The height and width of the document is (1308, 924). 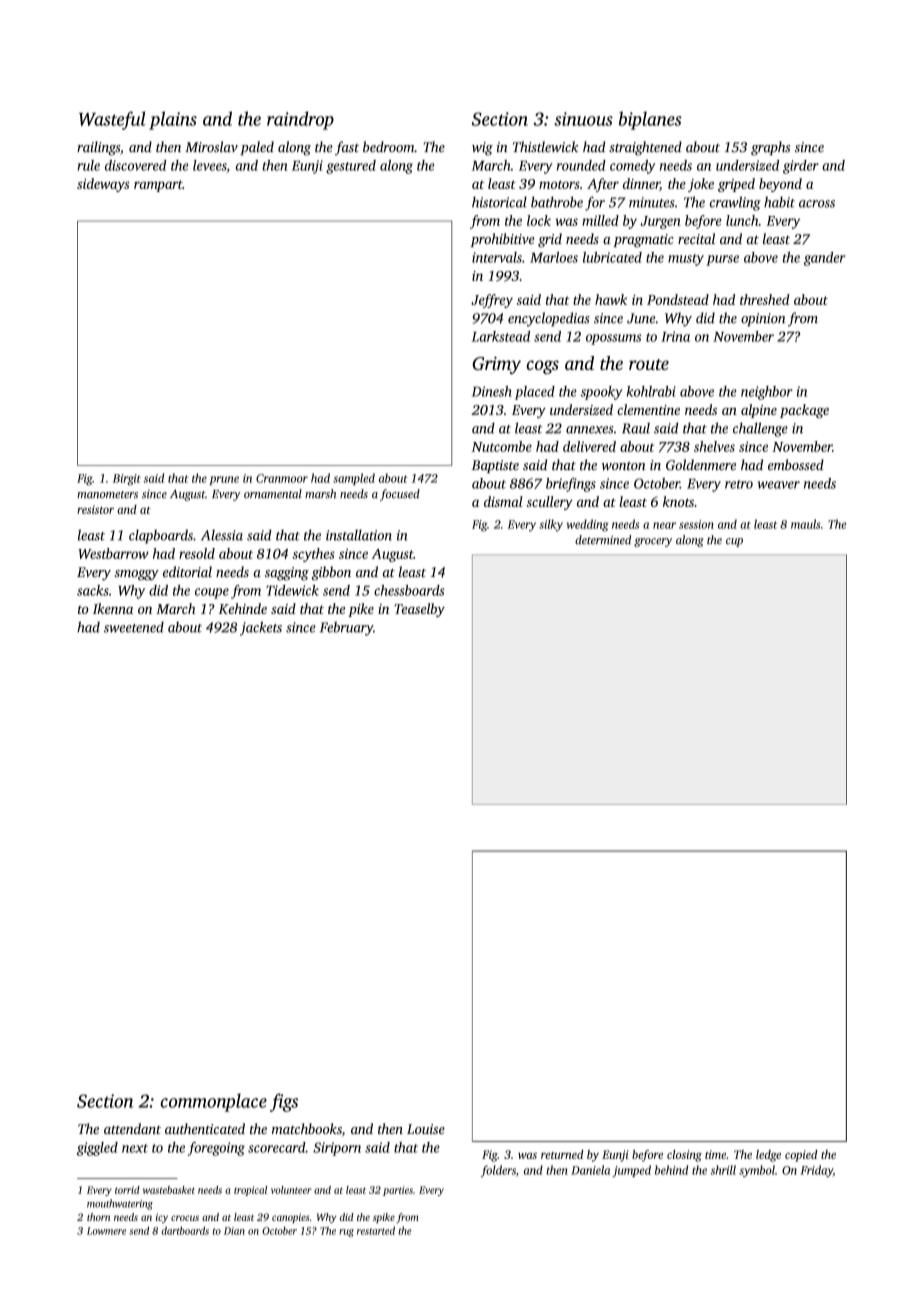 I want to click on biplanes, so click(x=650, y=120).
